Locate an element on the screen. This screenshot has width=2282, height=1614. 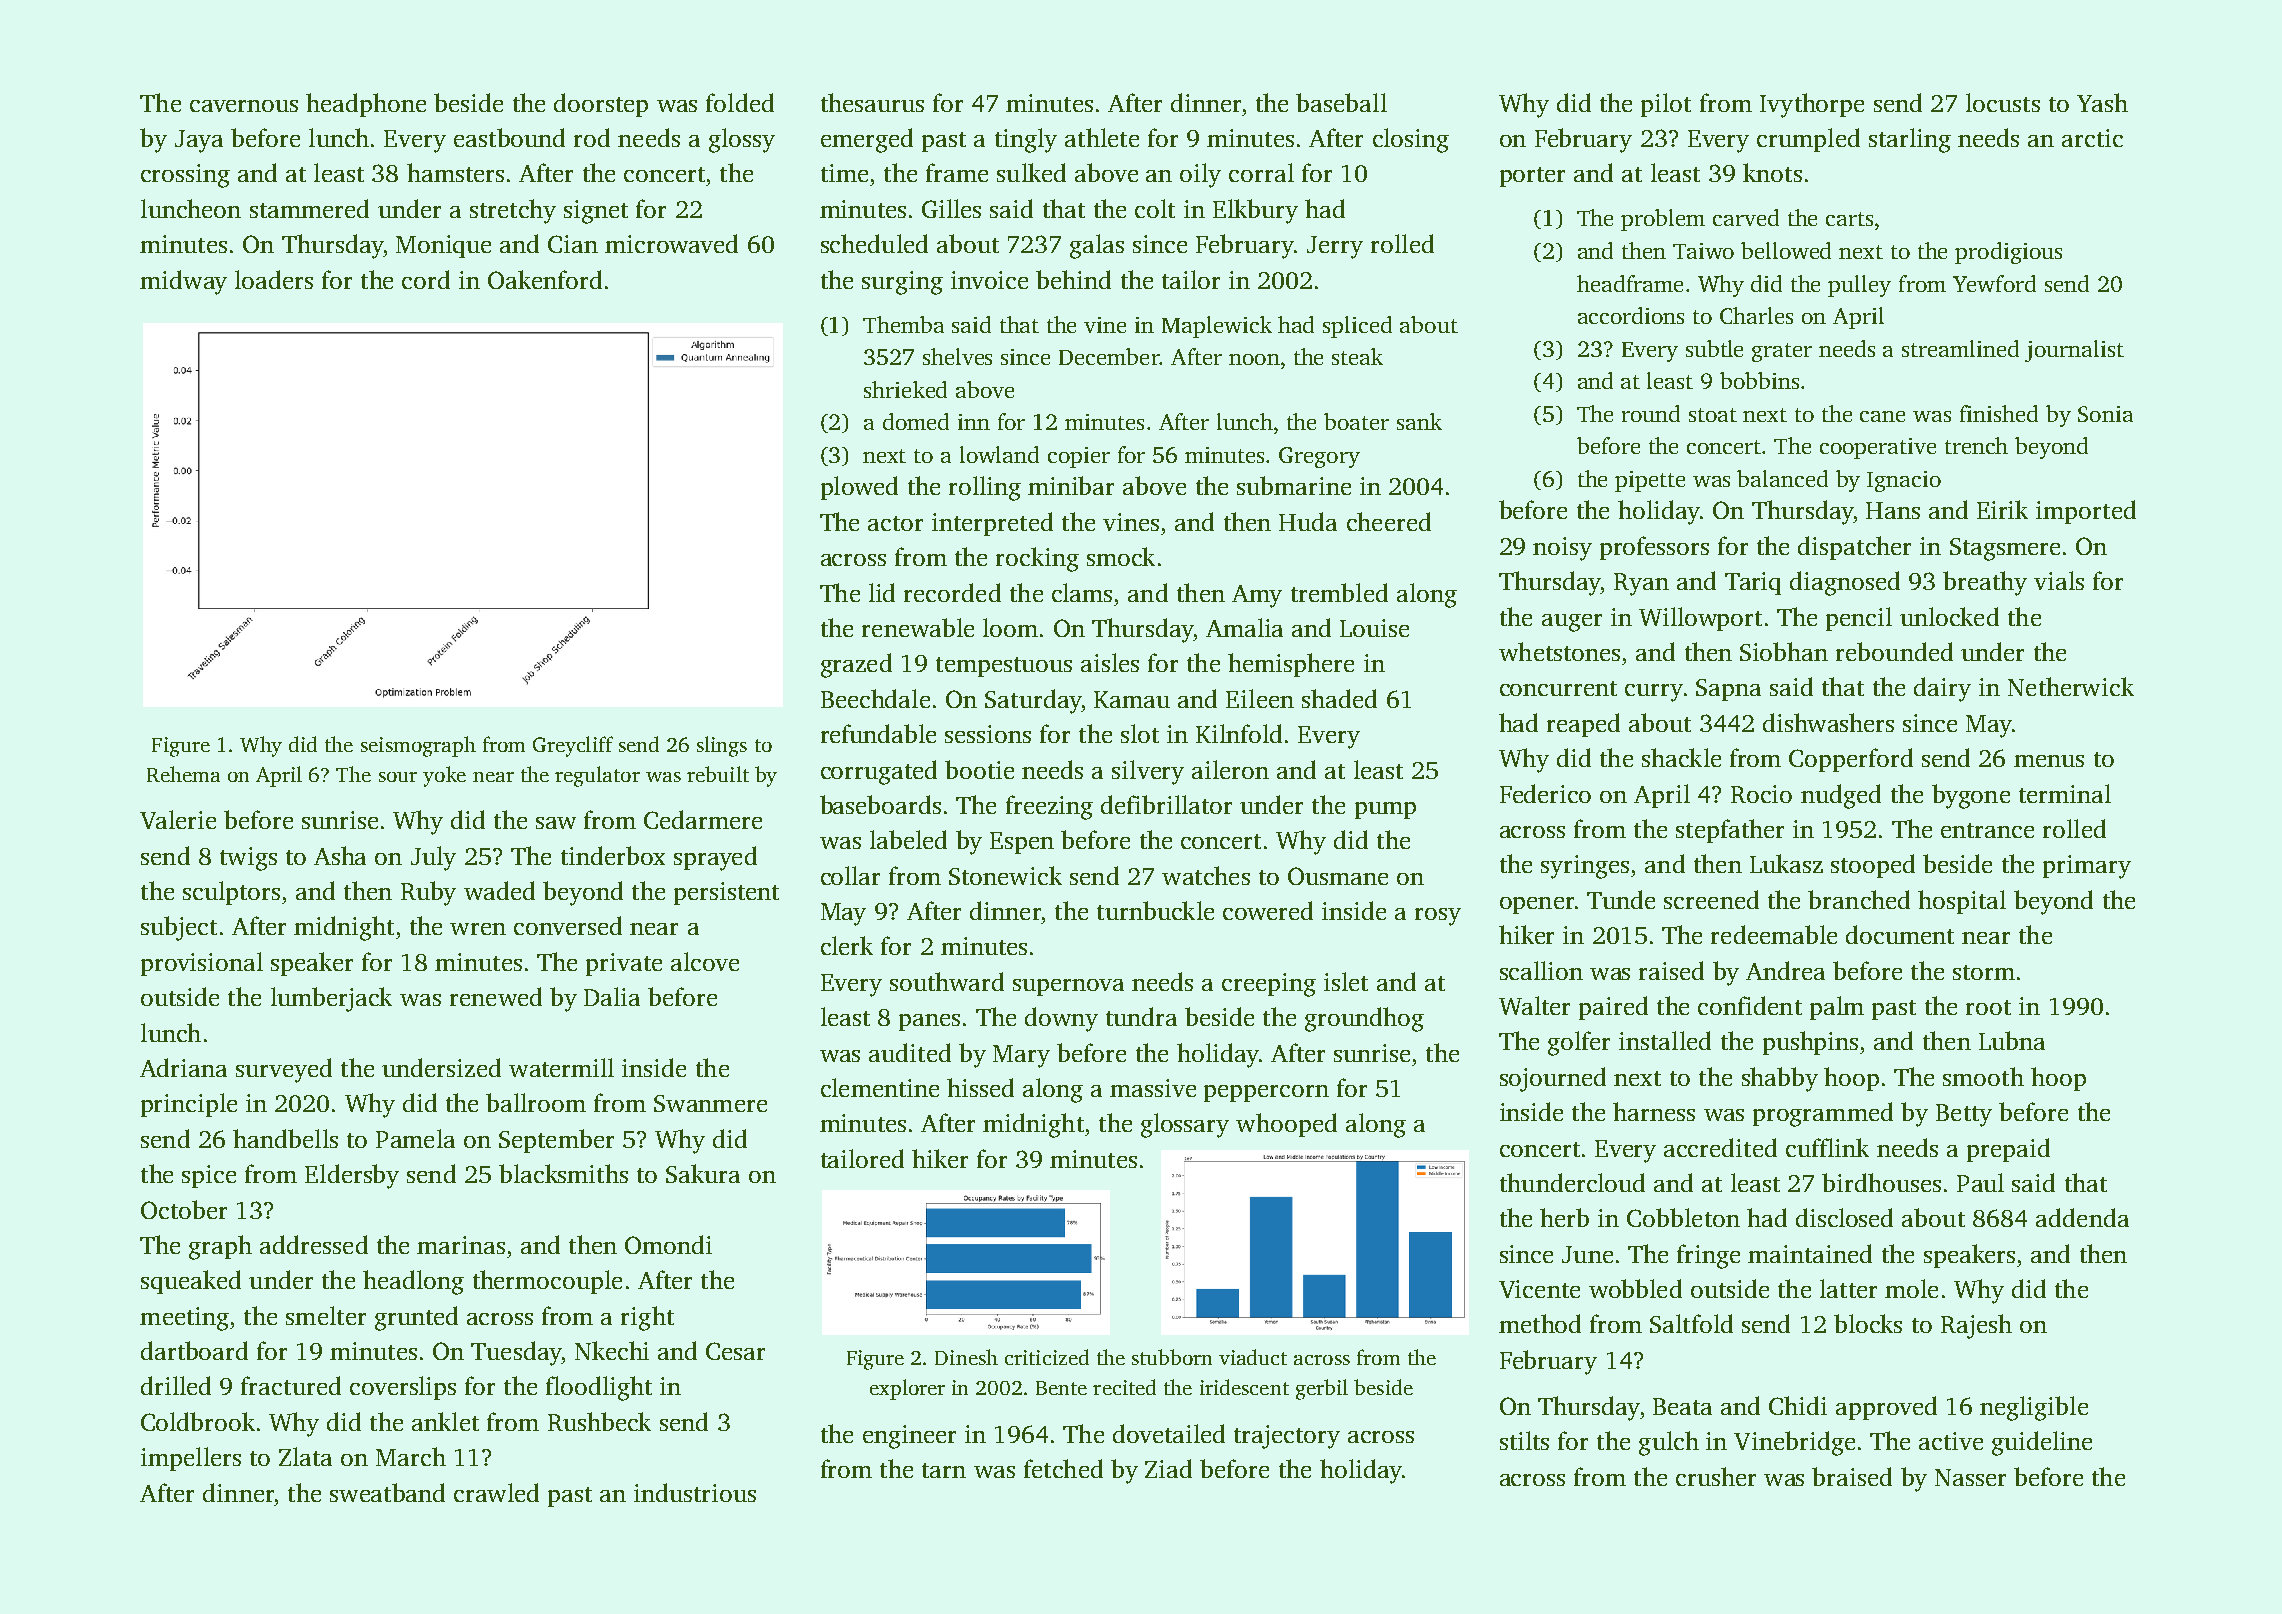
Yewford is located at coordinates (1994, 283).
